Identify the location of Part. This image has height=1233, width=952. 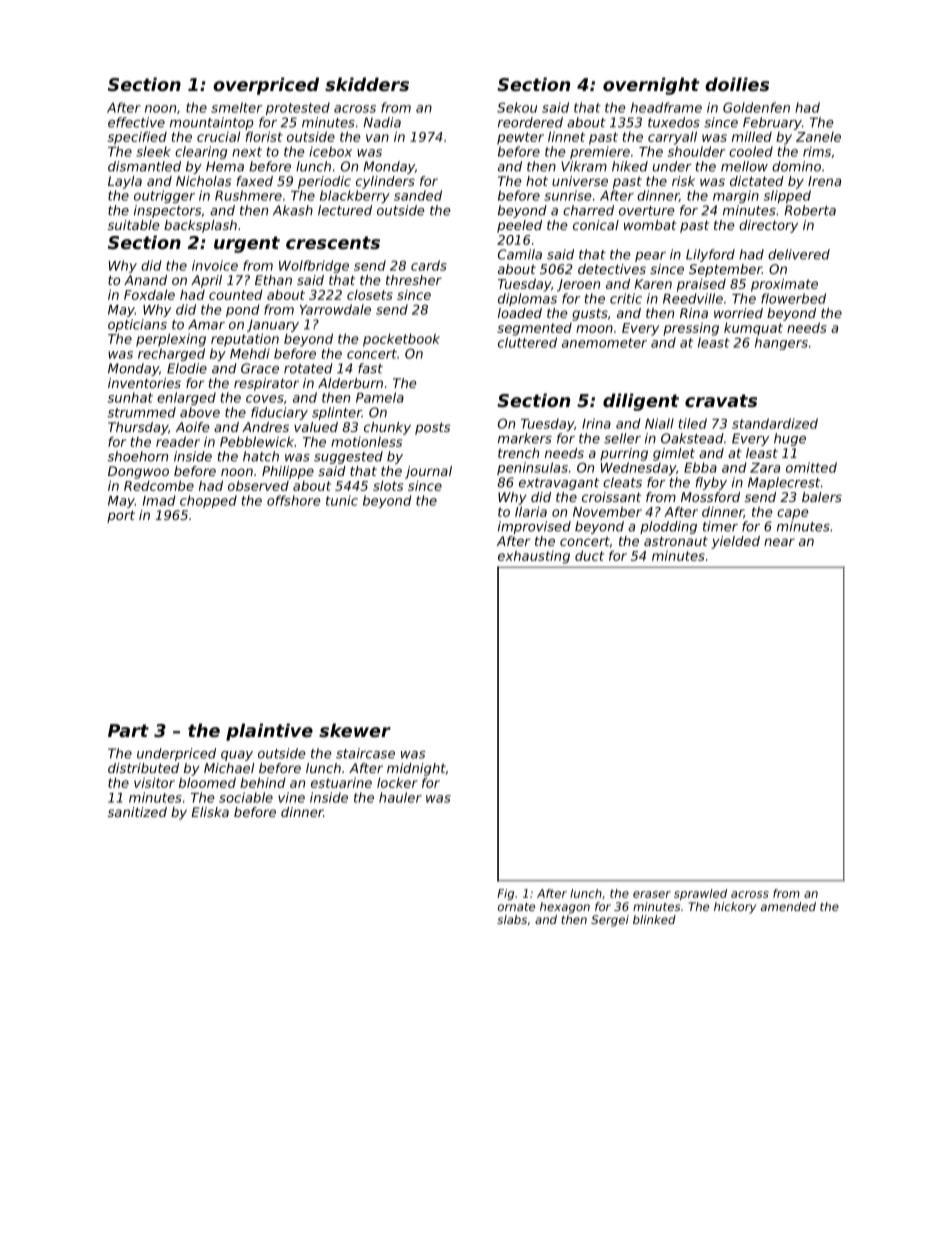
(128, 730).
